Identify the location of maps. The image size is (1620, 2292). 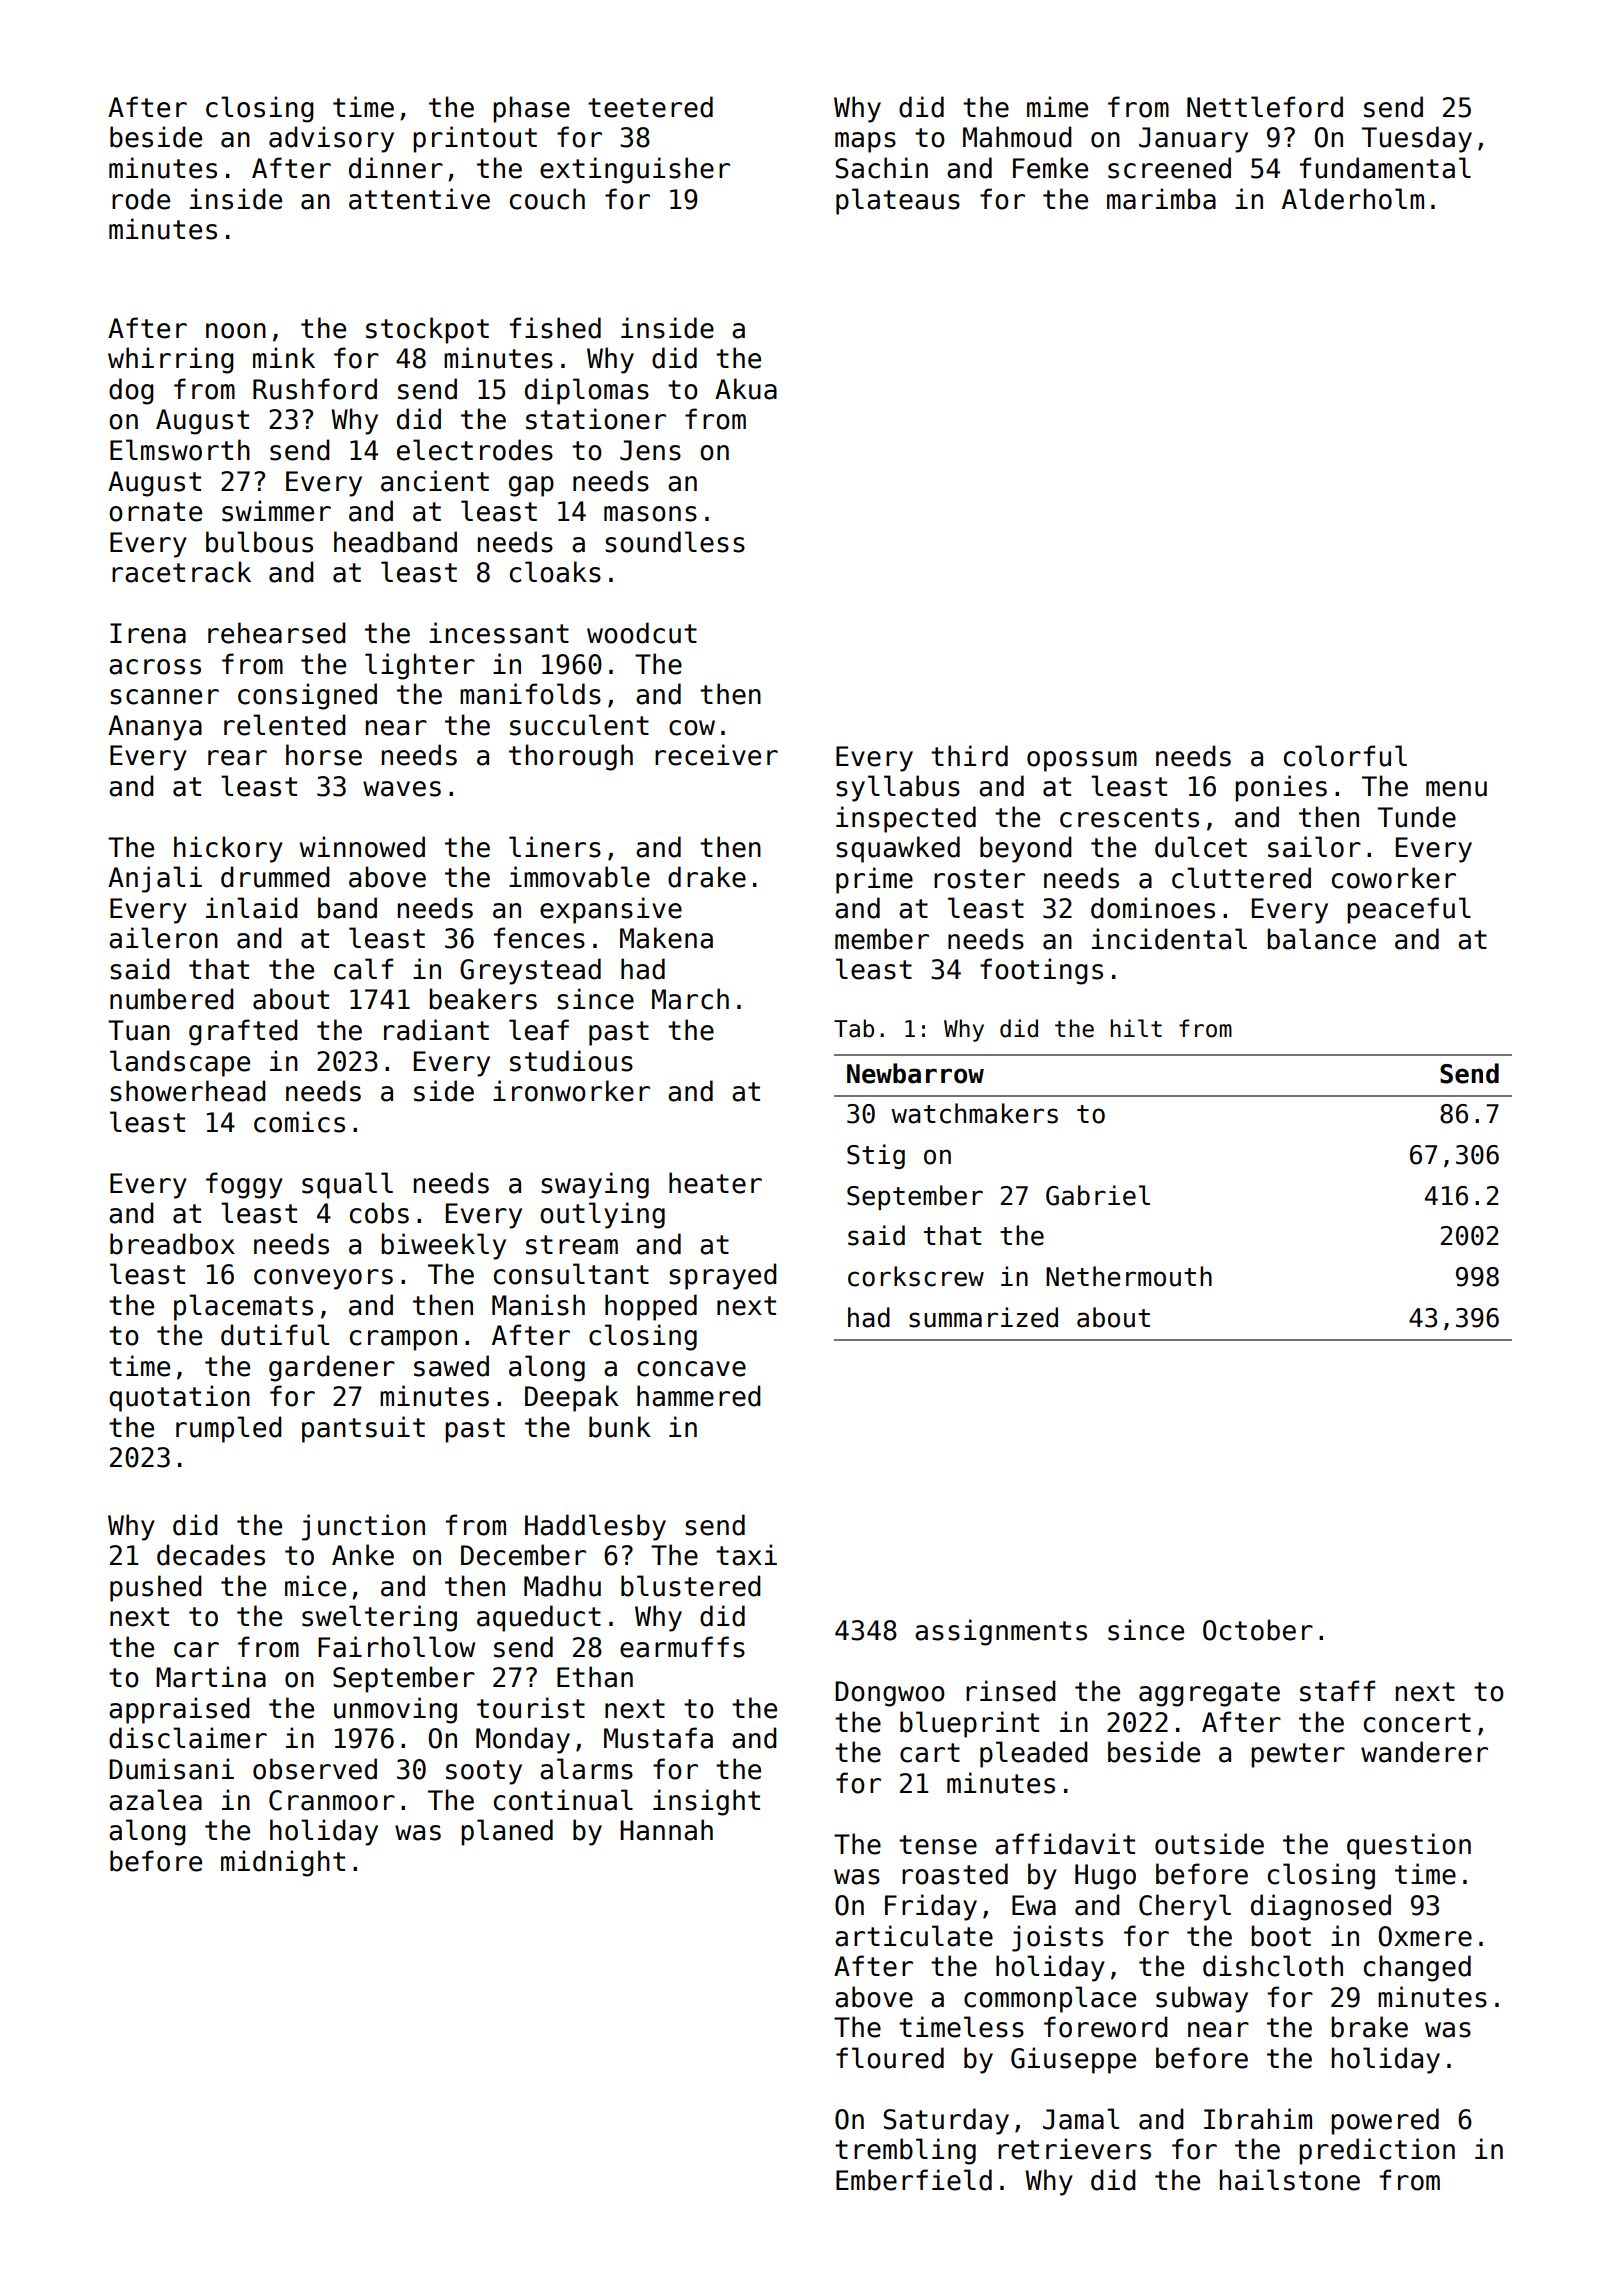
(865, 142).
